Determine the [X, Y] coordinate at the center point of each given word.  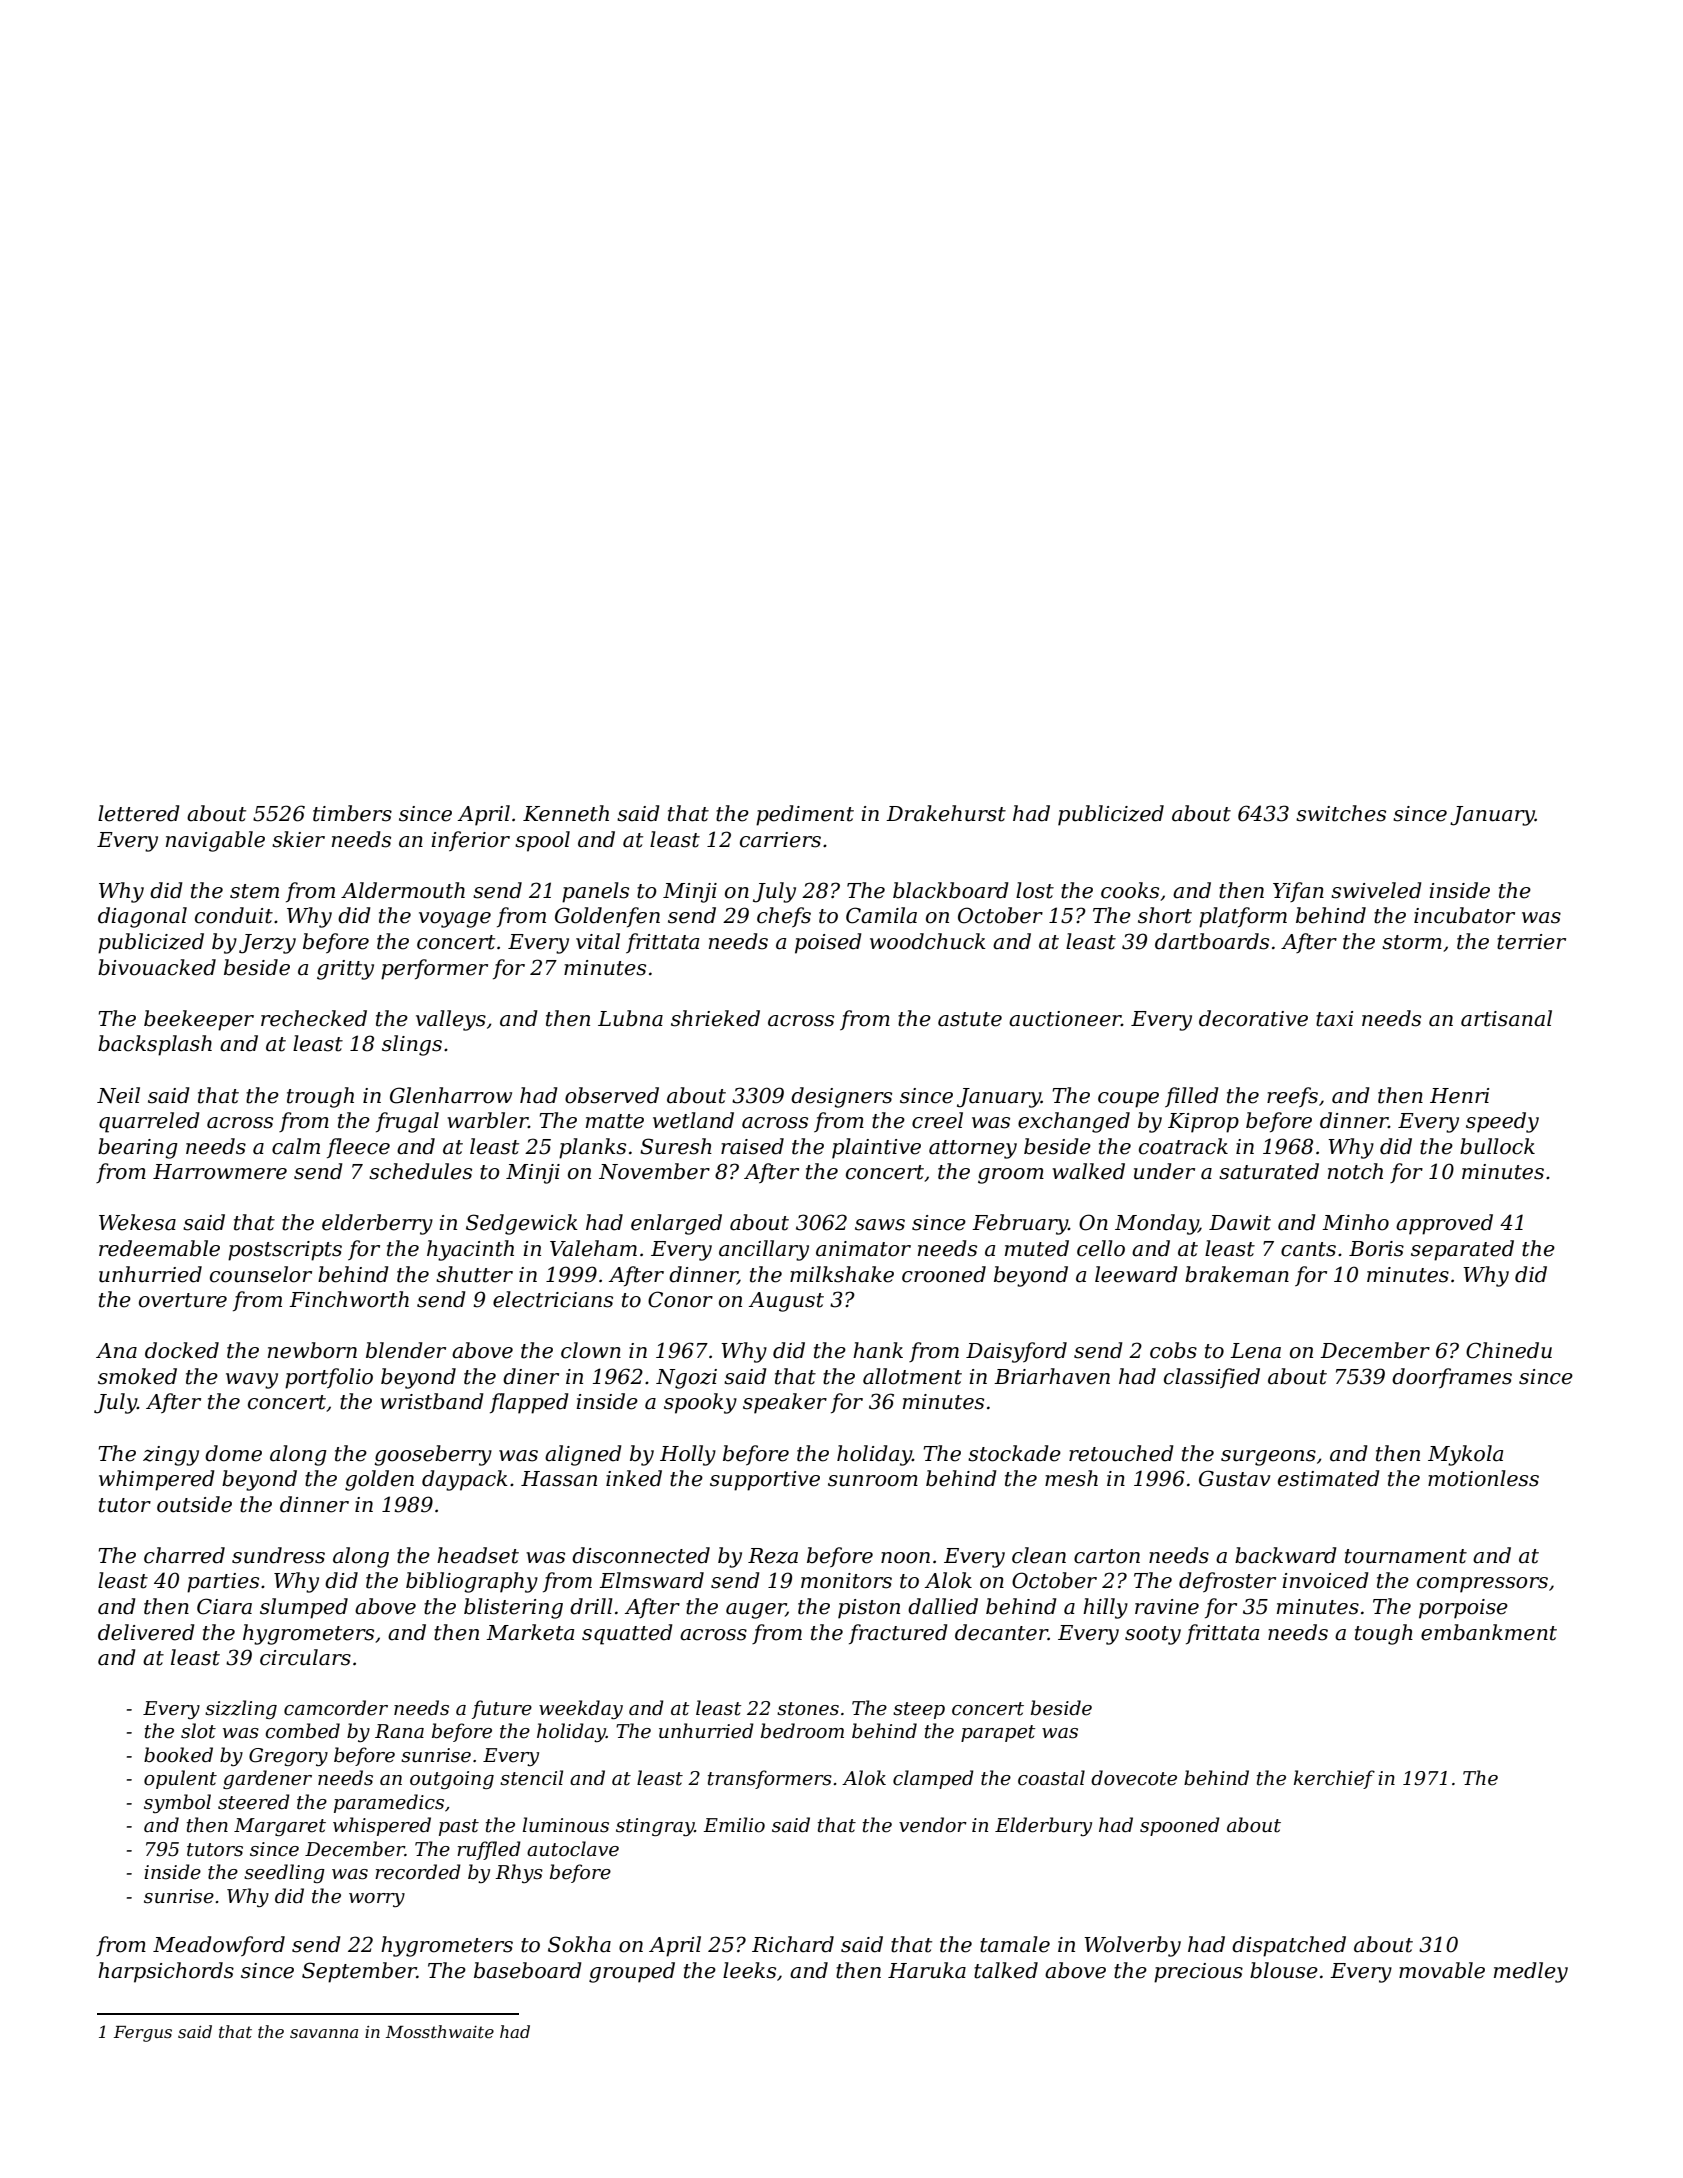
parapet [998, 1733]
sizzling [241, 1709]
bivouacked [157, 967]
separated [1462, 1250]
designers [841, 1097]
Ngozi [686, 1379]
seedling [284, 1873]
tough [1384, 1634]
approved [1444, 1224]
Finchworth [349, 1299]
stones [808, 1709]
